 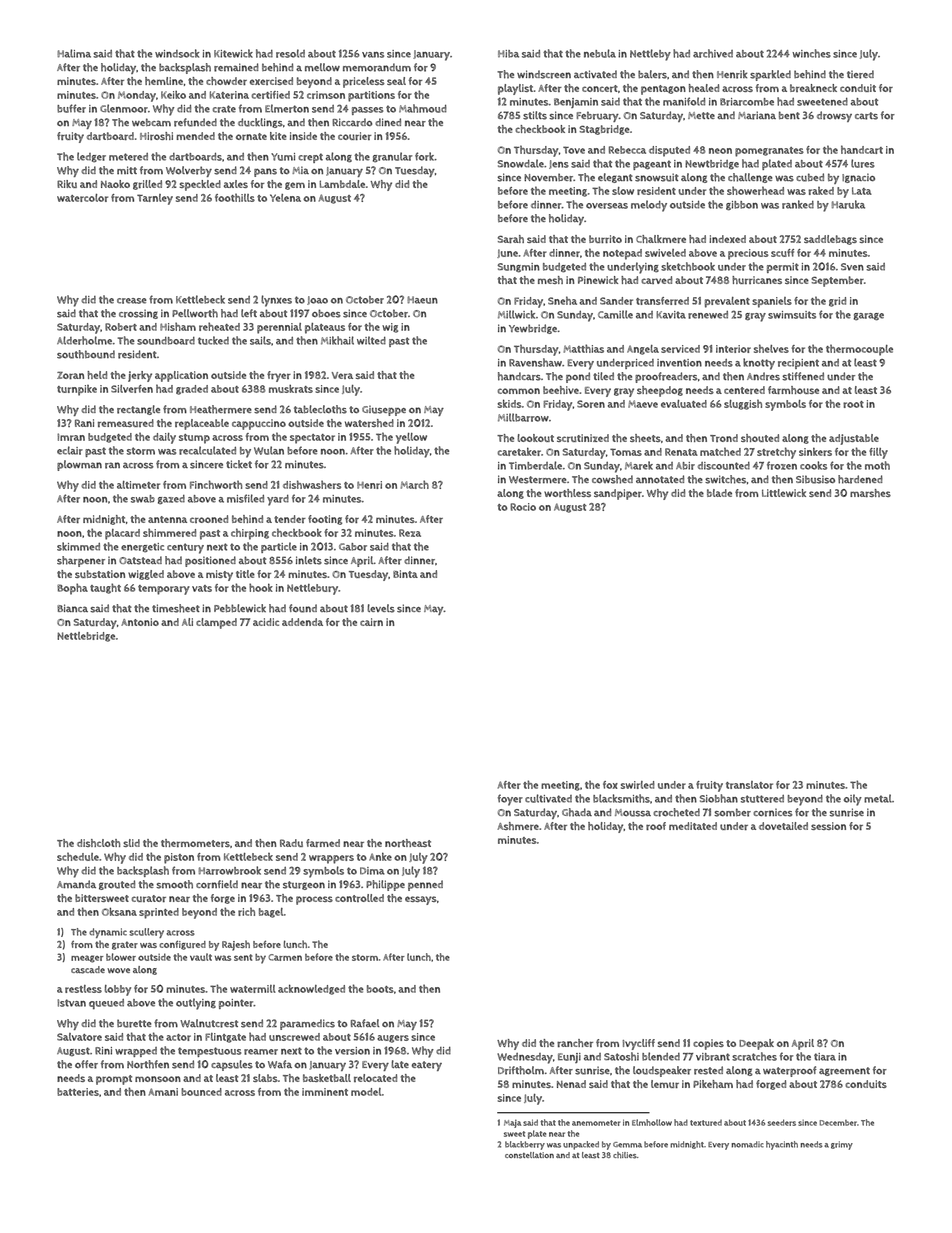 I want to click on Sven, so click(x=852, y=267).
